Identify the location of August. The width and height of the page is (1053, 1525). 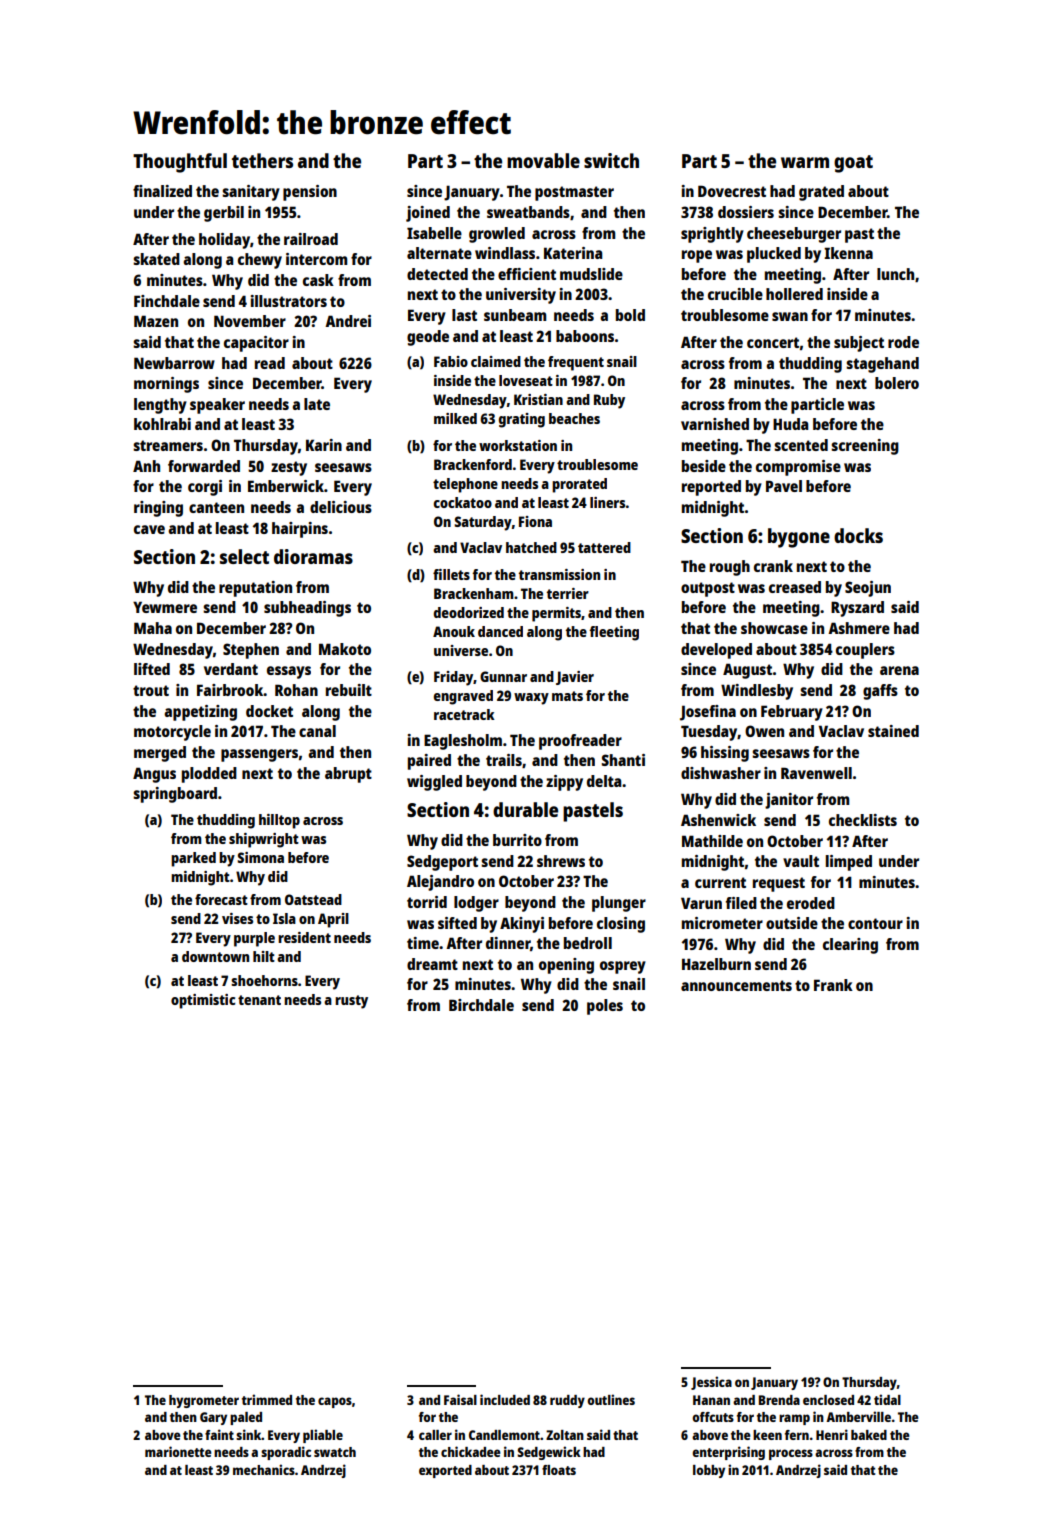
(748, 671).
